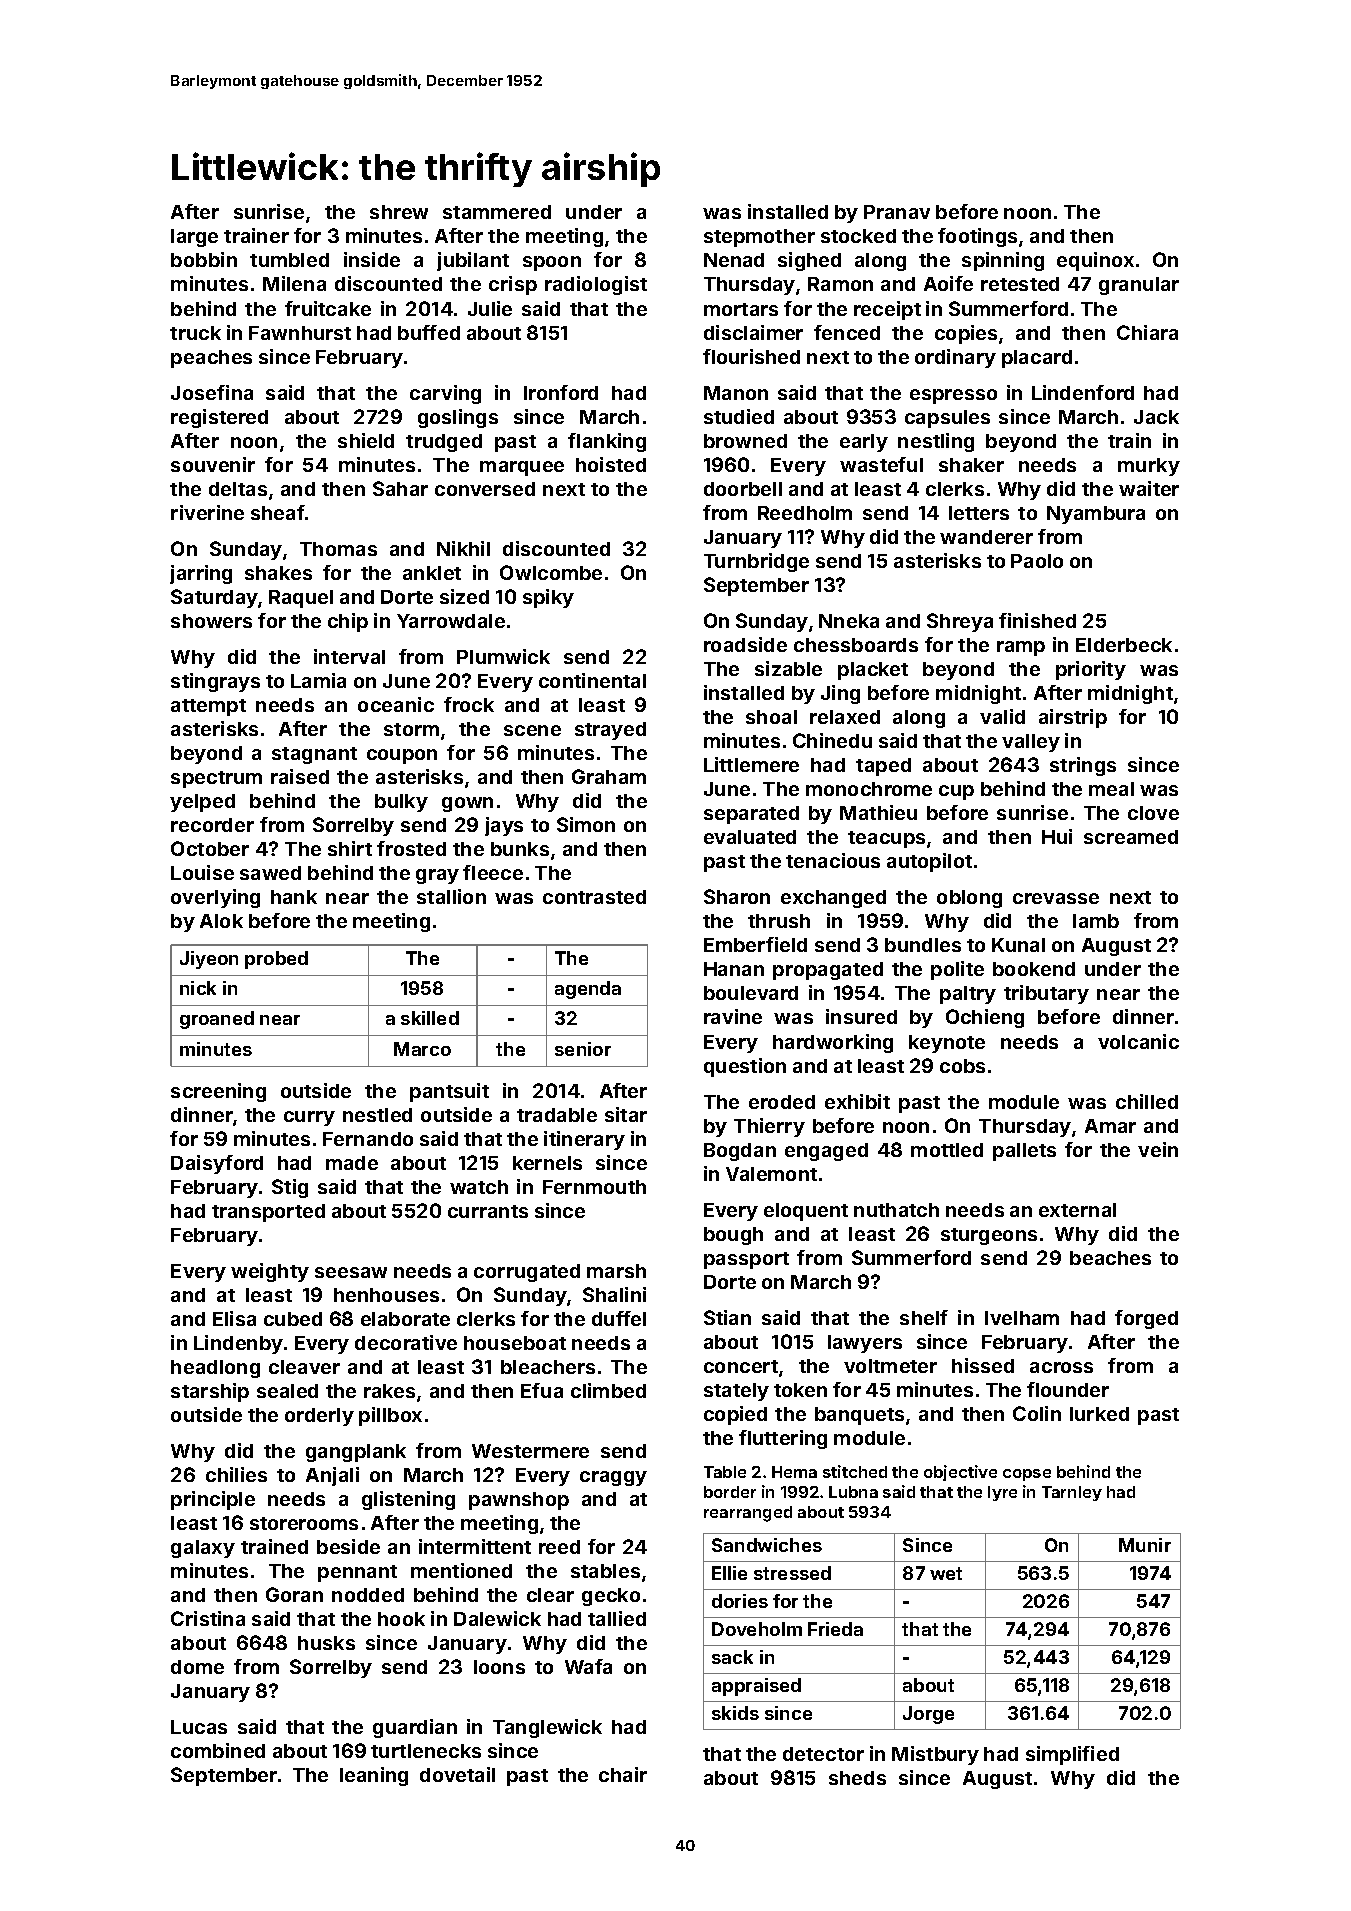 The image size is (1351, 1911). What do you see at coordinates (594, 897) in the document?
I see `contrasted` at bounding box center [594, 897].
